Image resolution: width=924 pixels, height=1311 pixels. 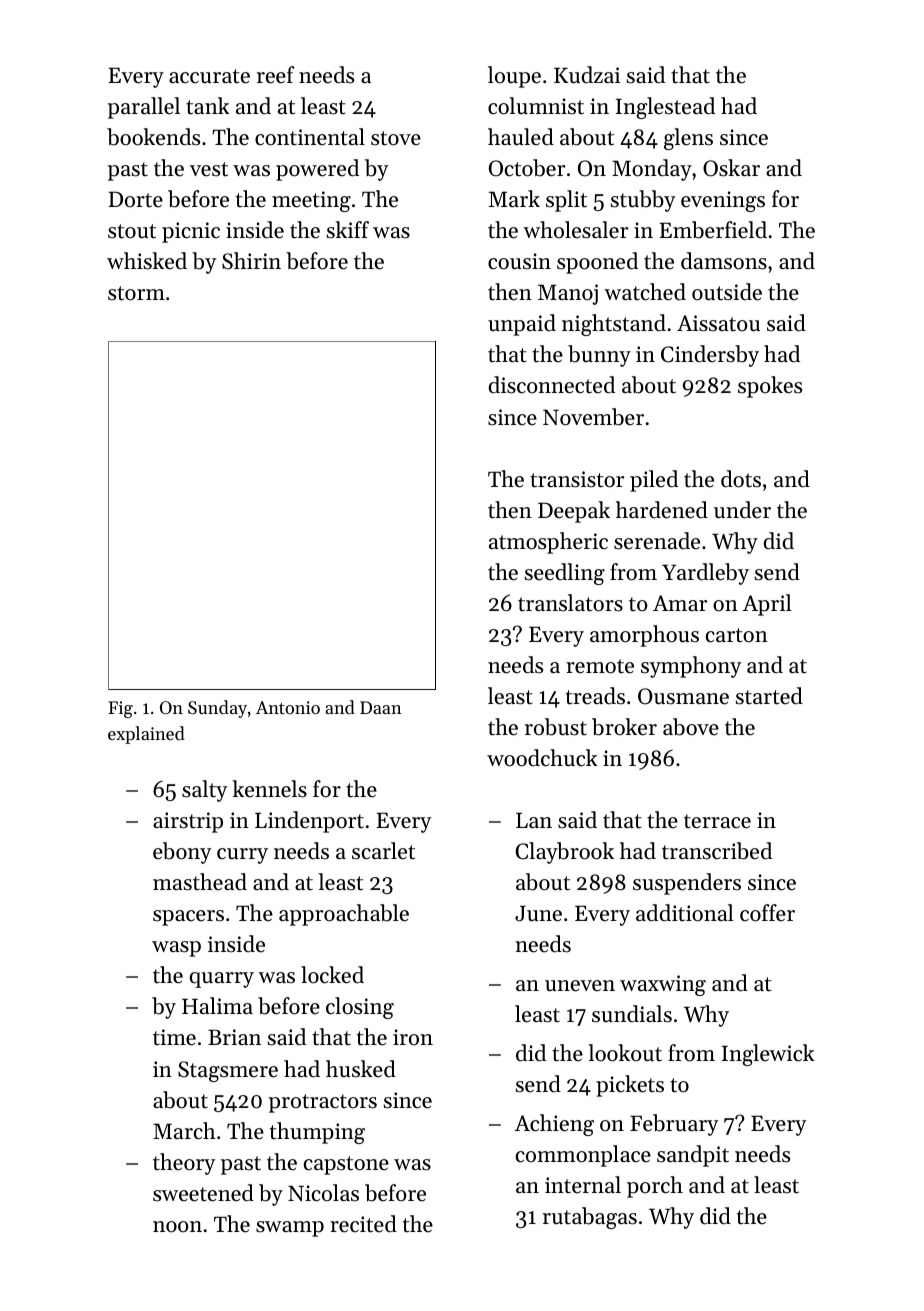 I want to click on Kudzai, so click(x=587, y=75).
